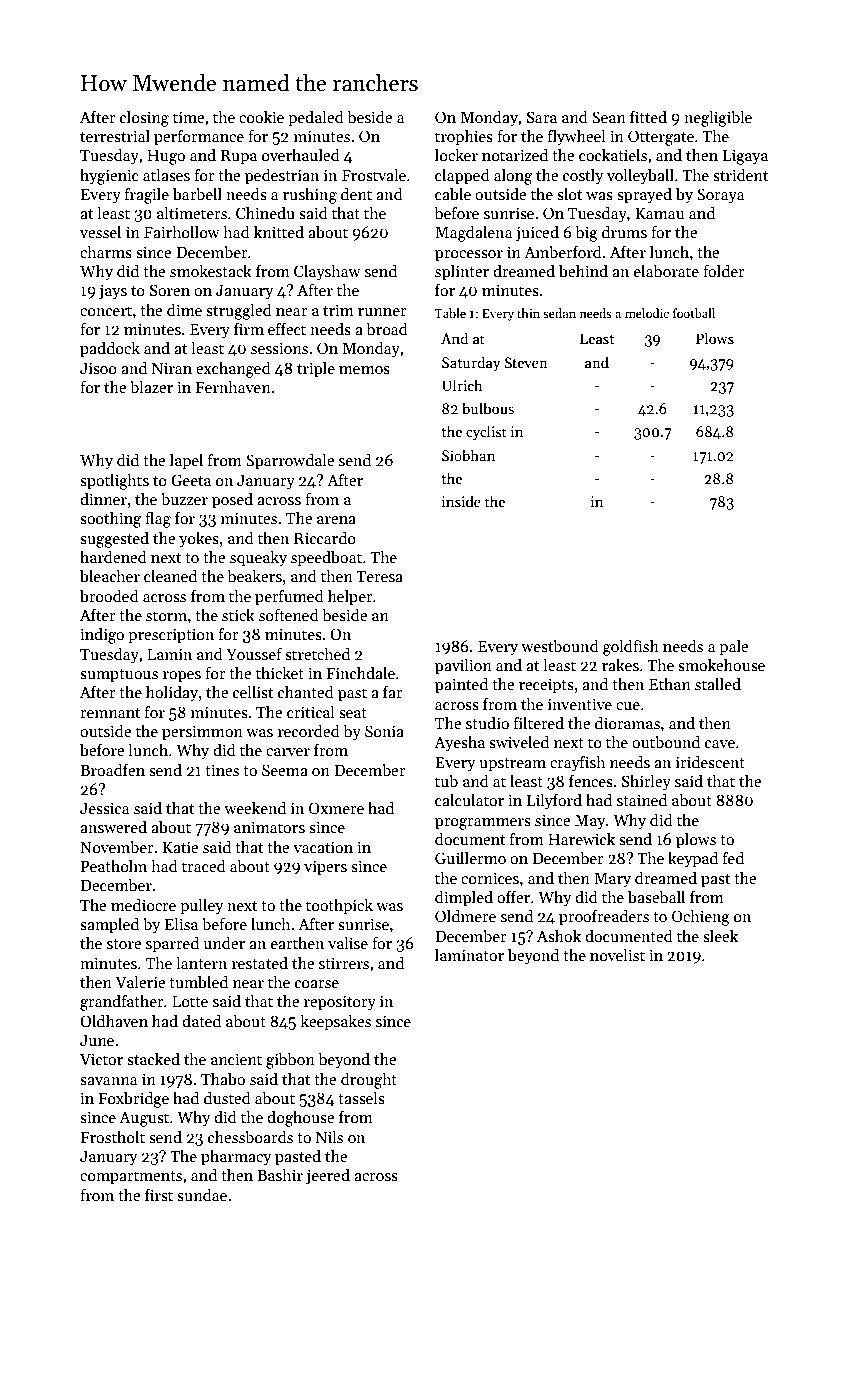  I want to click on melodic, so click(647, 313).
